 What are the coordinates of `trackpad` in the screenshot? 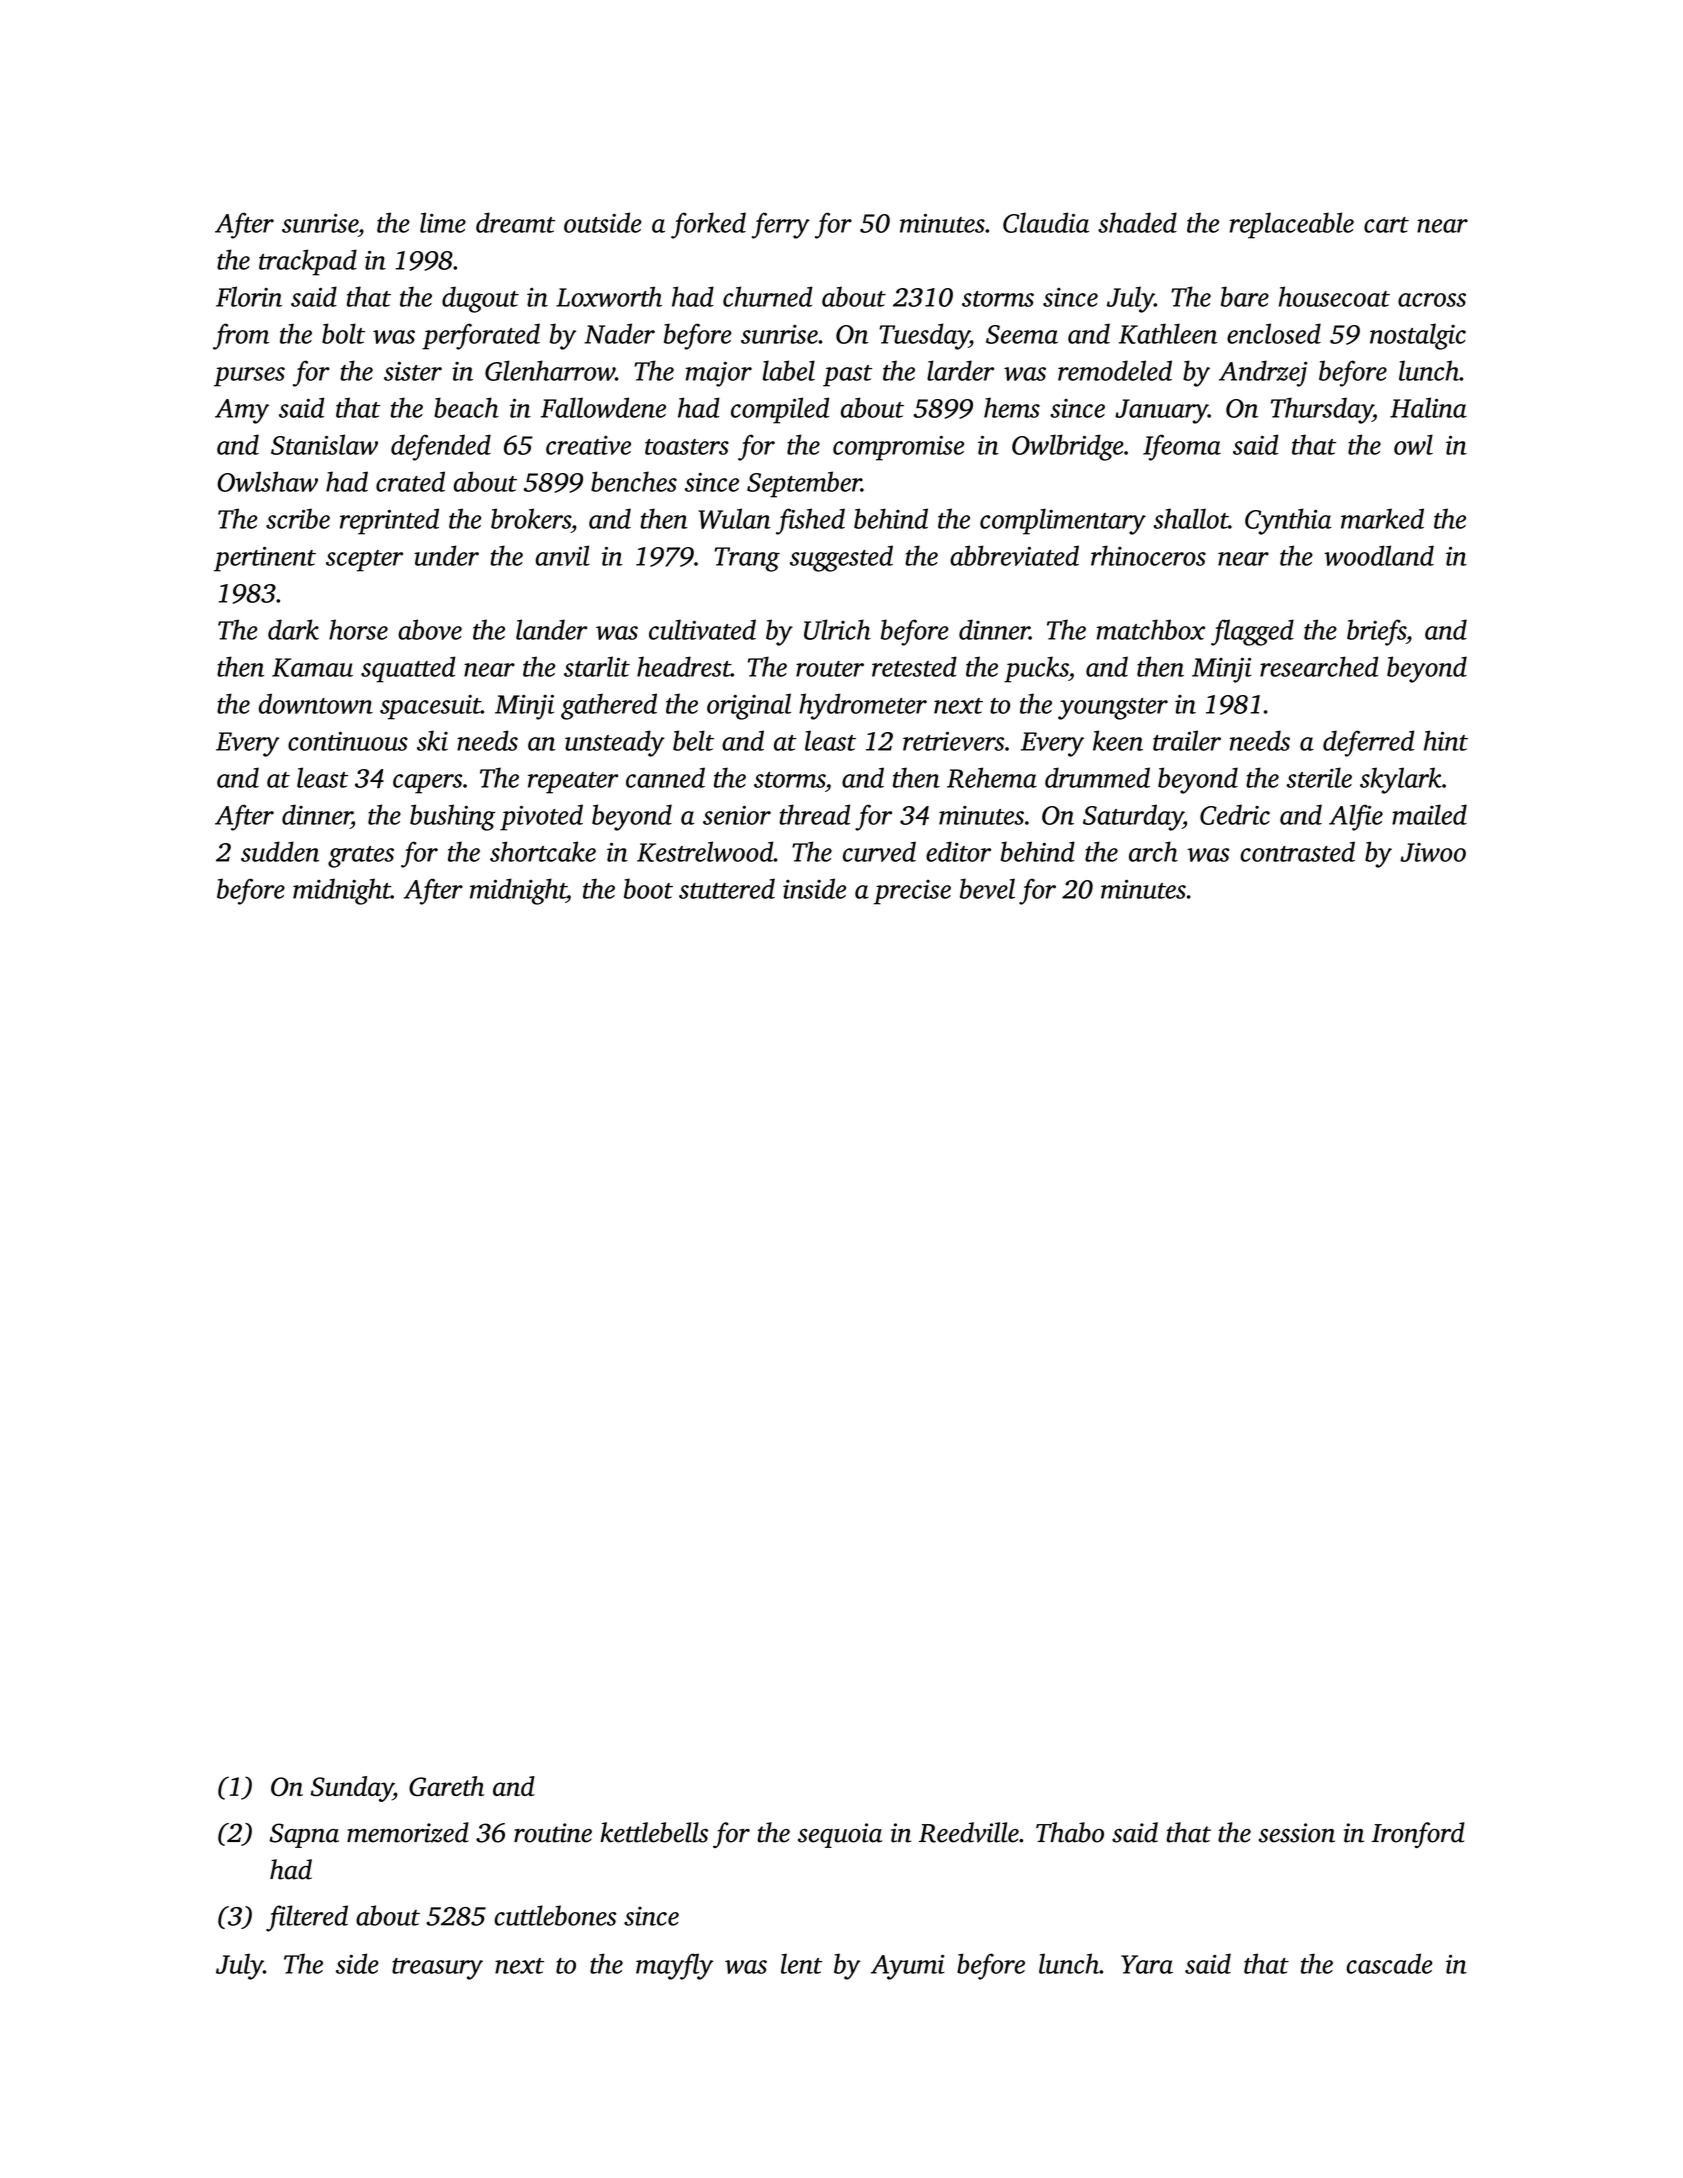 It's located at (308, 262).
